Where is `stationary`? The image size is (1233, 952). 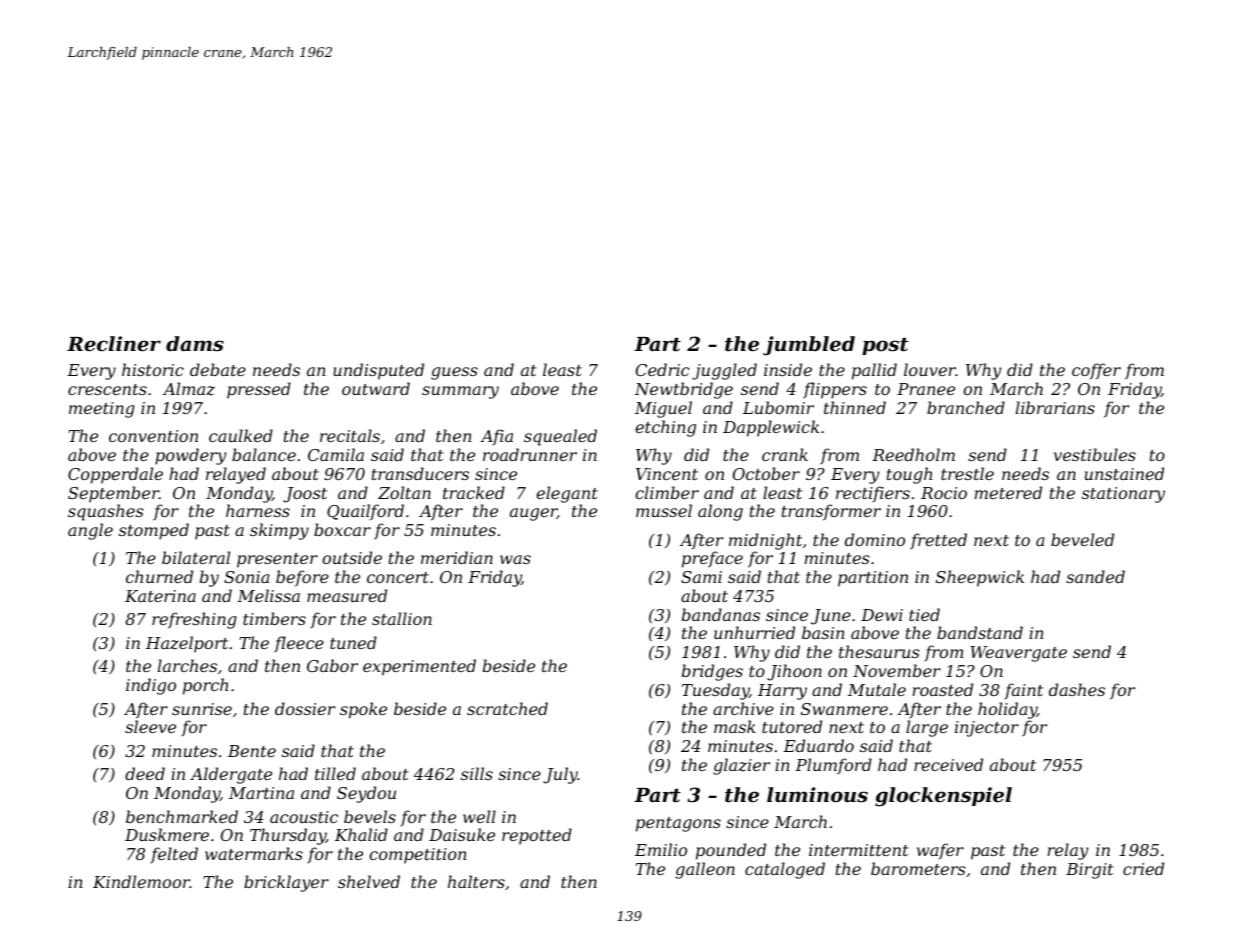
stationary is located at coordinates (1123, 495).
